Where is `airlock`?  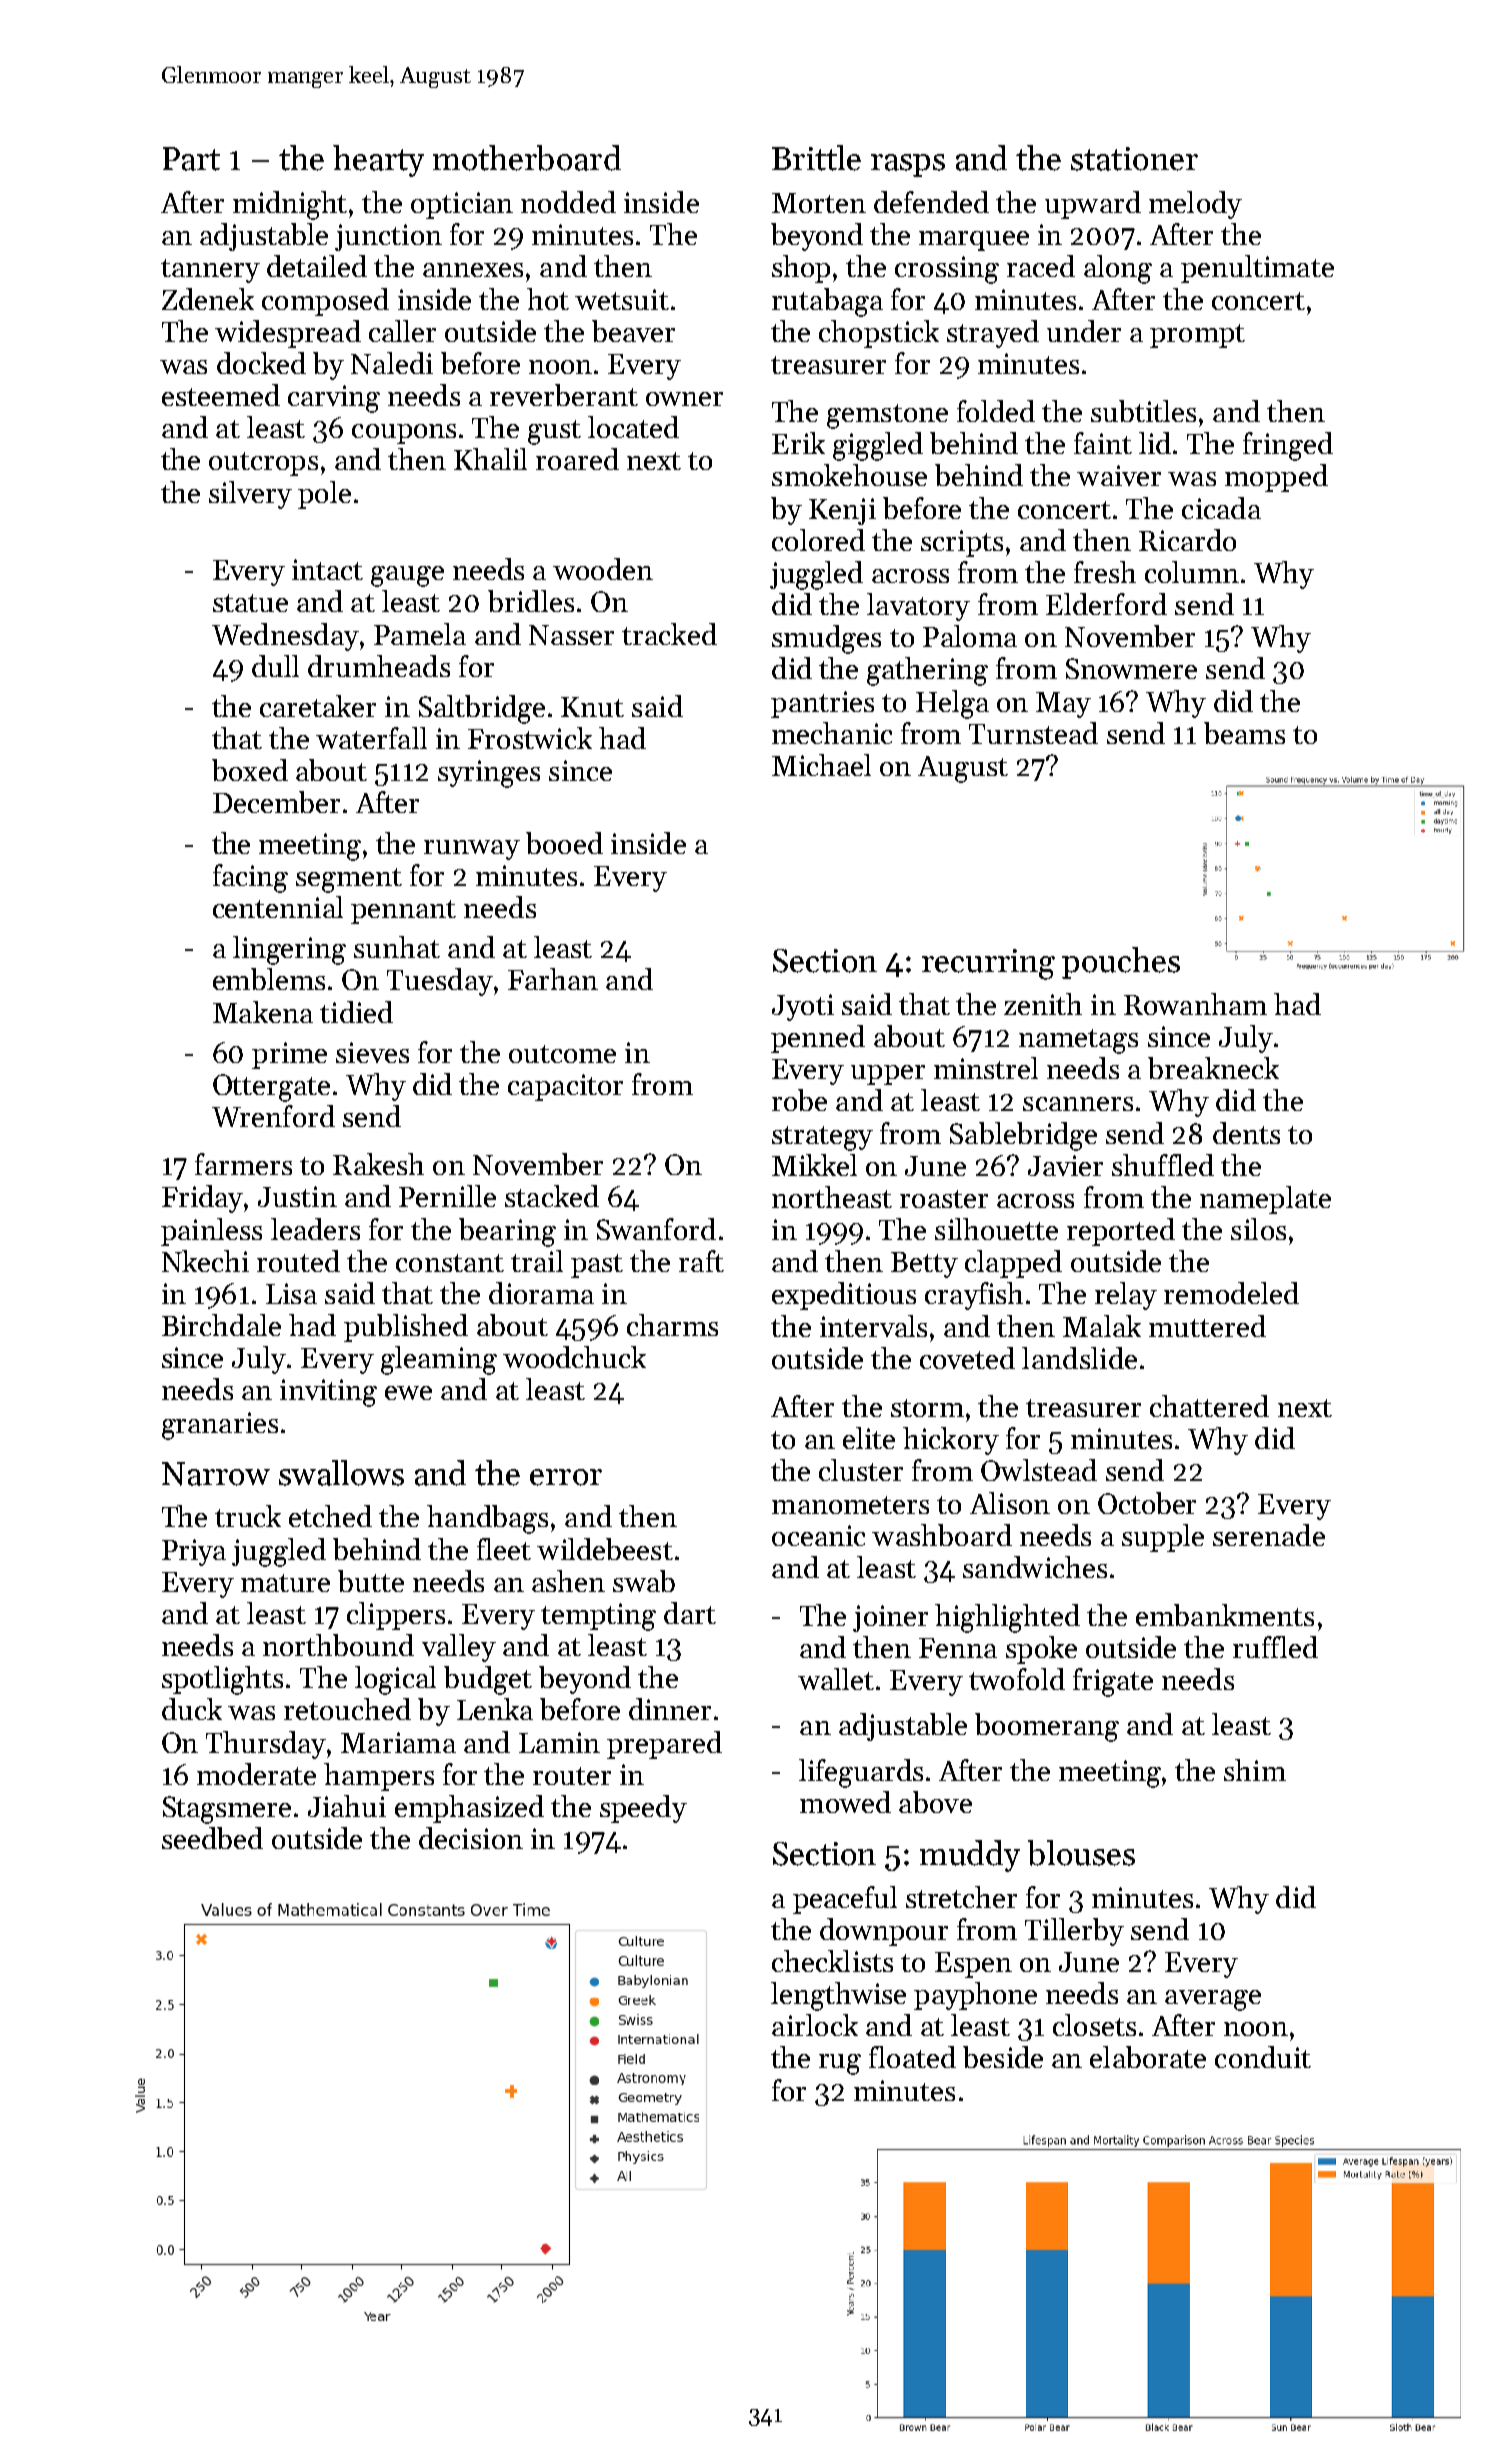 airlock is located at coordinates (815, 2025).
